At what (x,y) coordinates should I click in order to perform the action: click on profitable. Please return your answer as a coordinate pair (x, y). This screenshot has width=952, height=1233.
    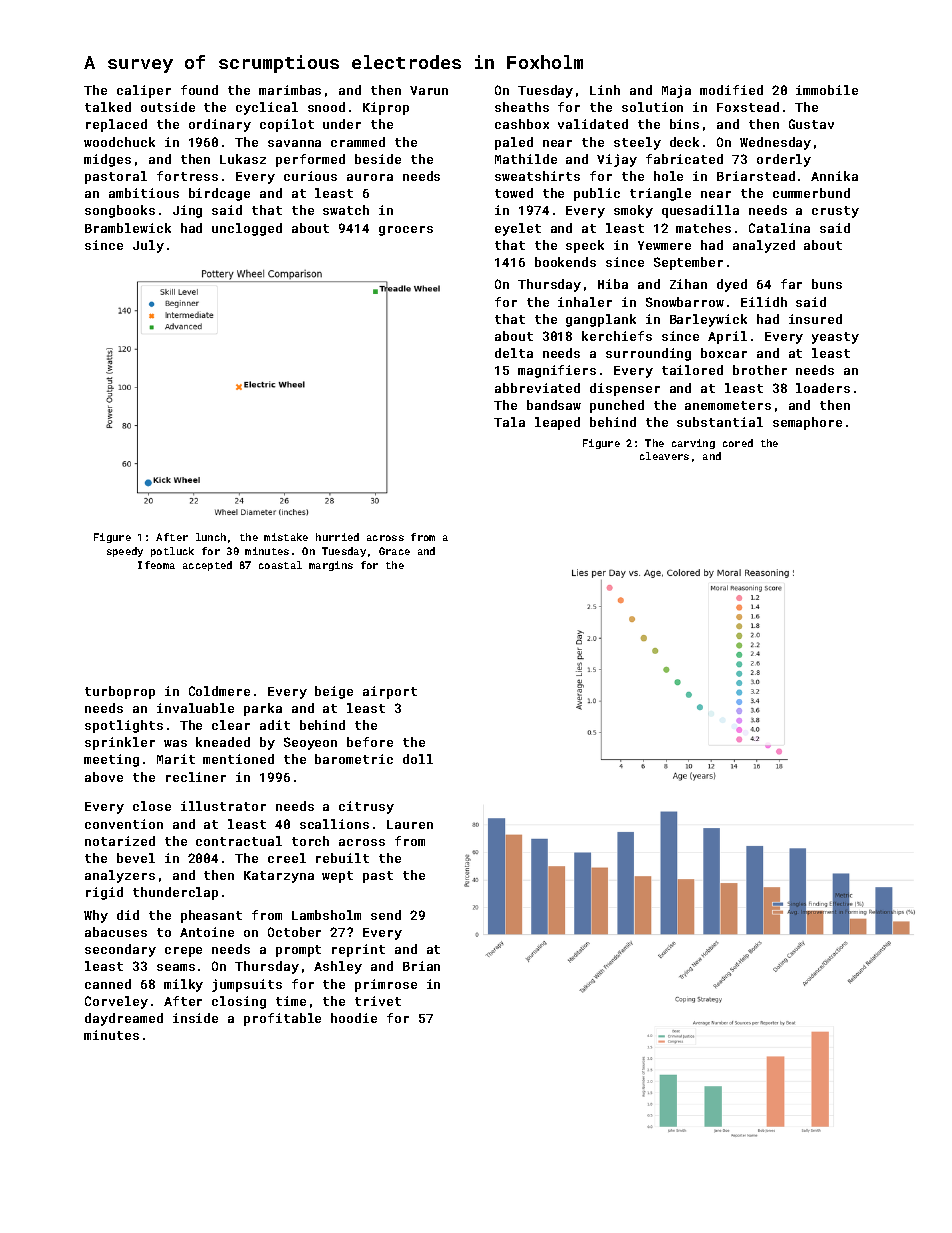
    Looking at the image, I should click on (282, 1019).
